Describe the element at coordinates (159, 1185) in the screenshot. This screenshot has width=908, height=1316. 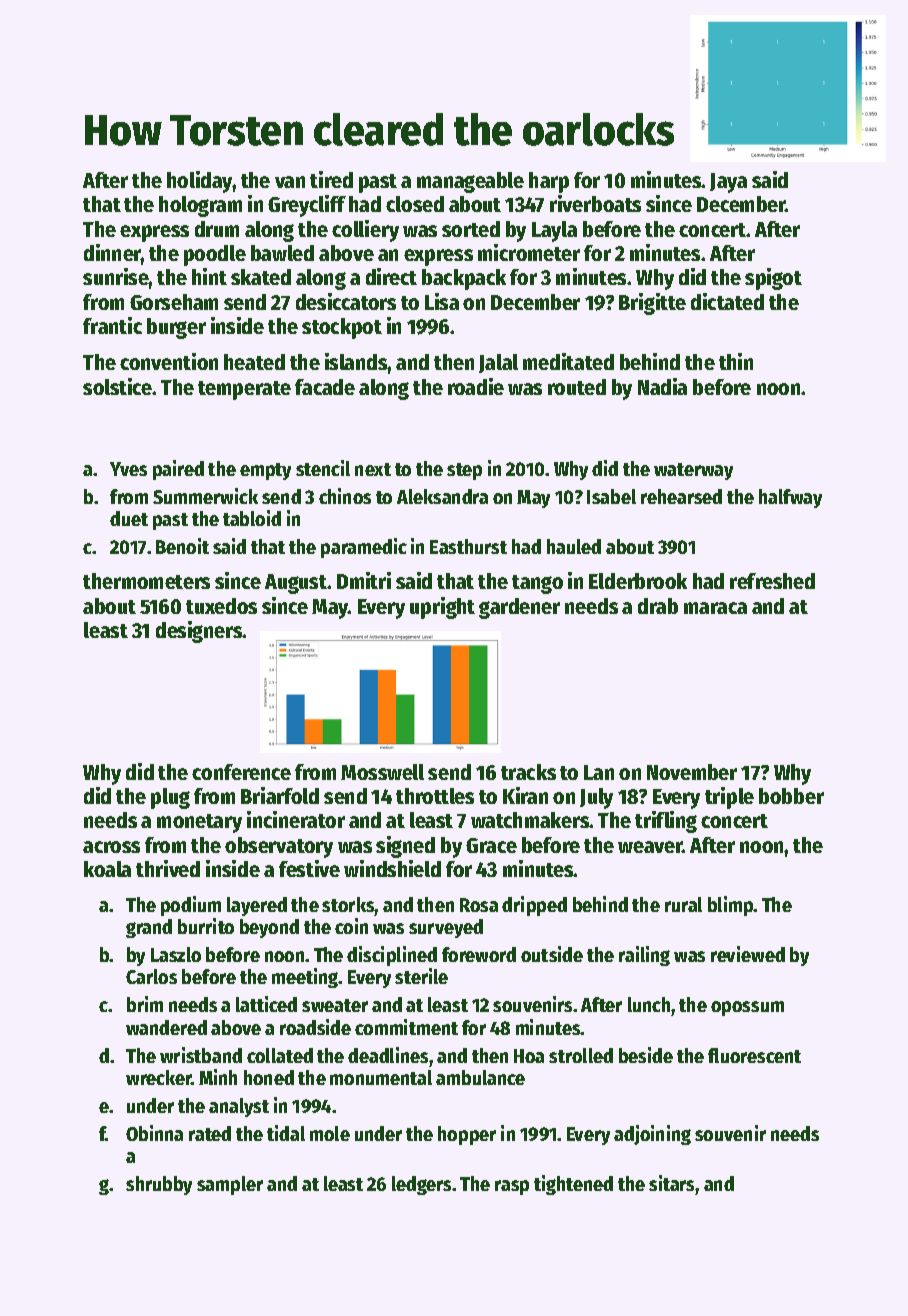
I see `shrubby` at that location.
